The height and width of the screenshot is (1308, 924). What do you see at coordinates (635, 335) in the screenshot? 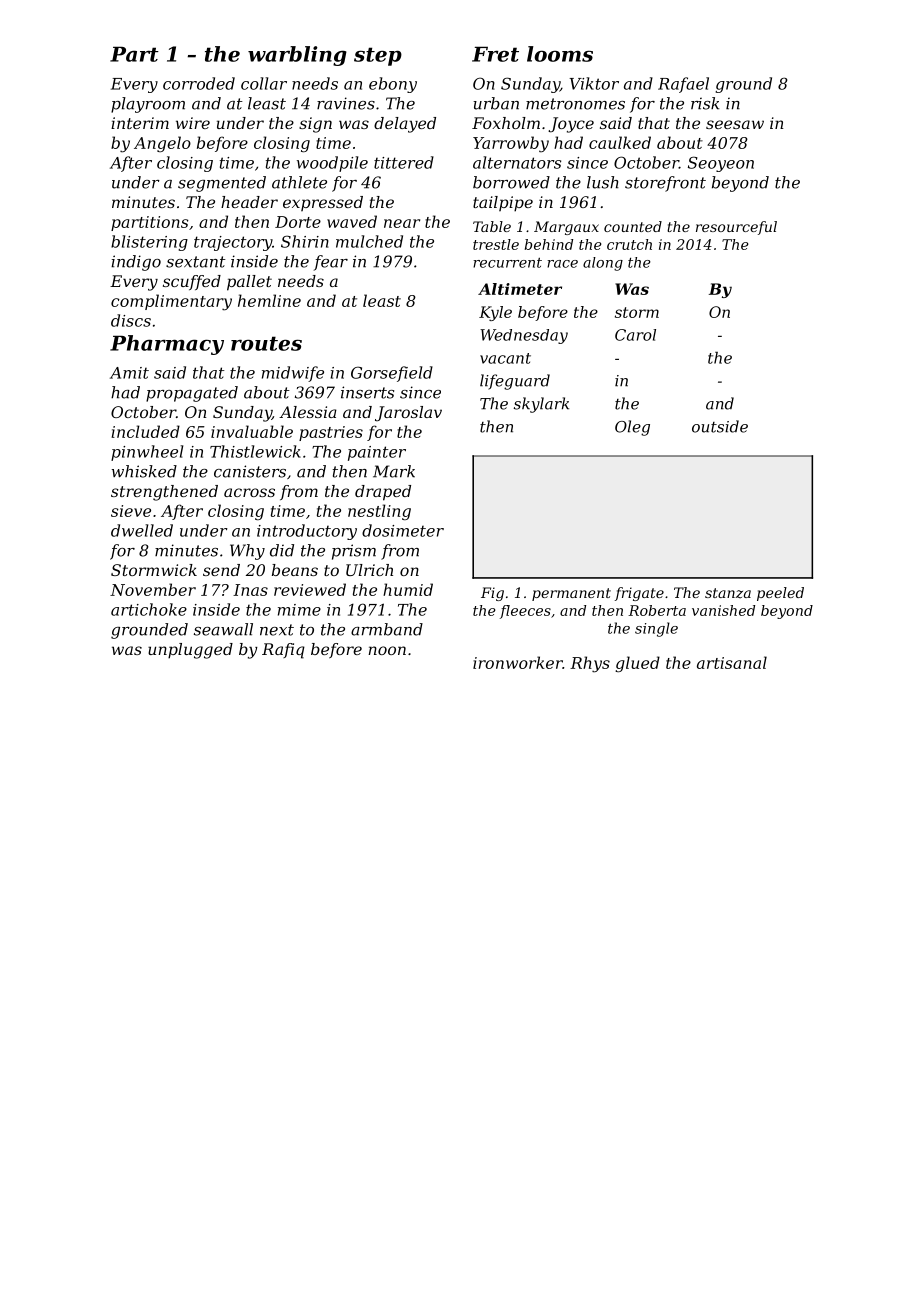
I see `Carol` at bounding box center [635, 335].
